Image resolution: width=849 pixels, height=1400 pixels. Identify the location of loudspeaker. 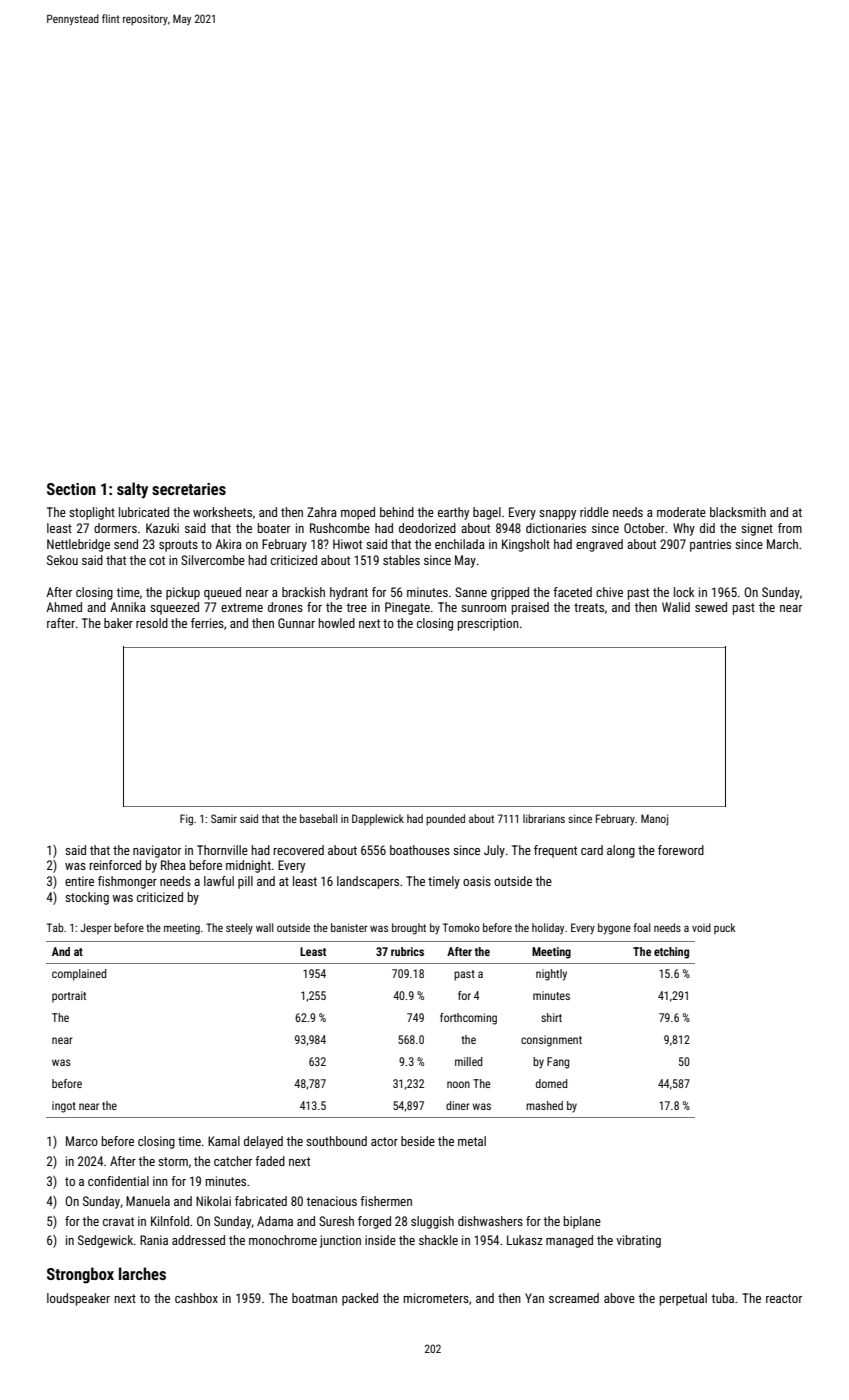
(78, 1299).
